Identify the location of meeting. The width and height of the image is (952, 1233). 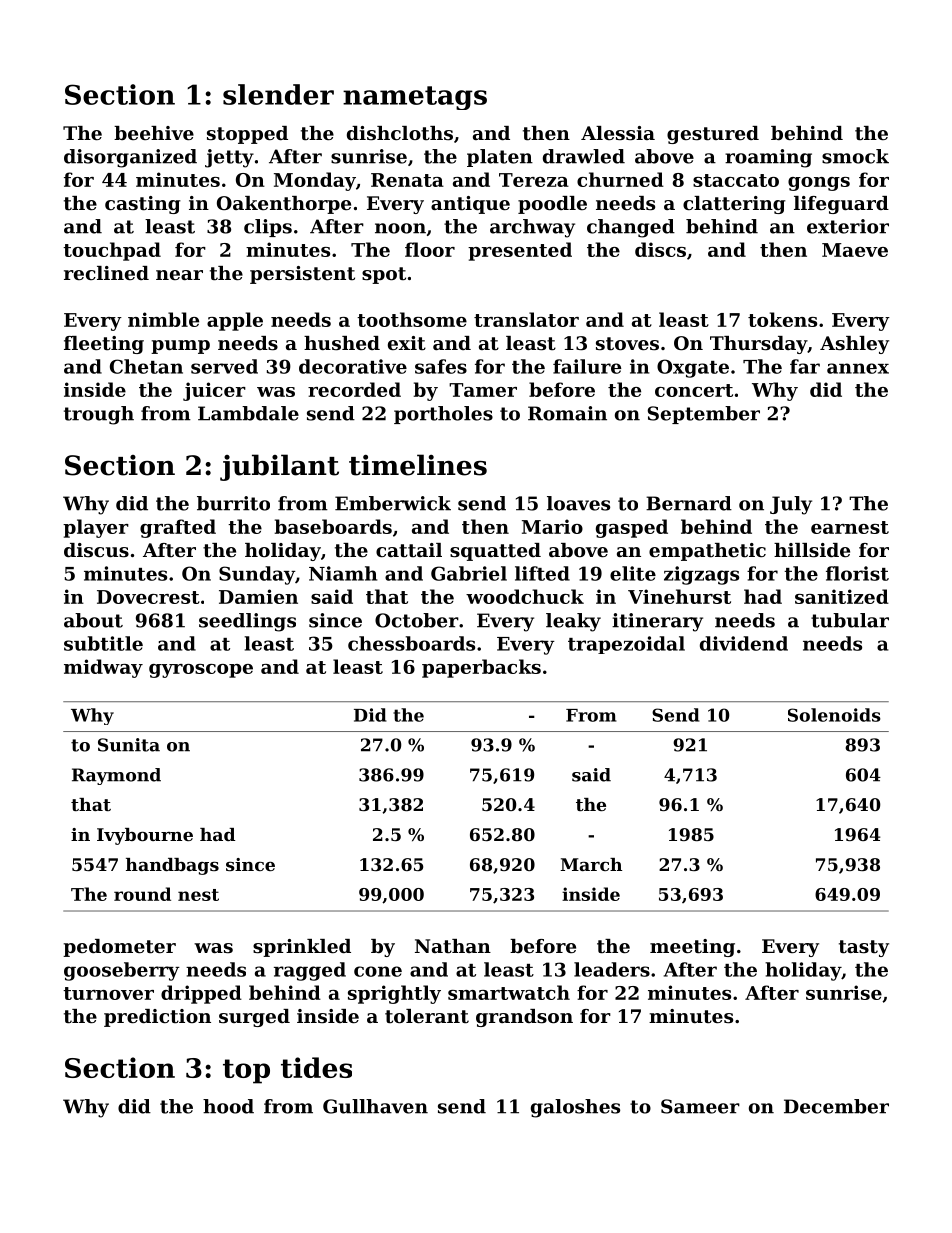
(692, 948).
